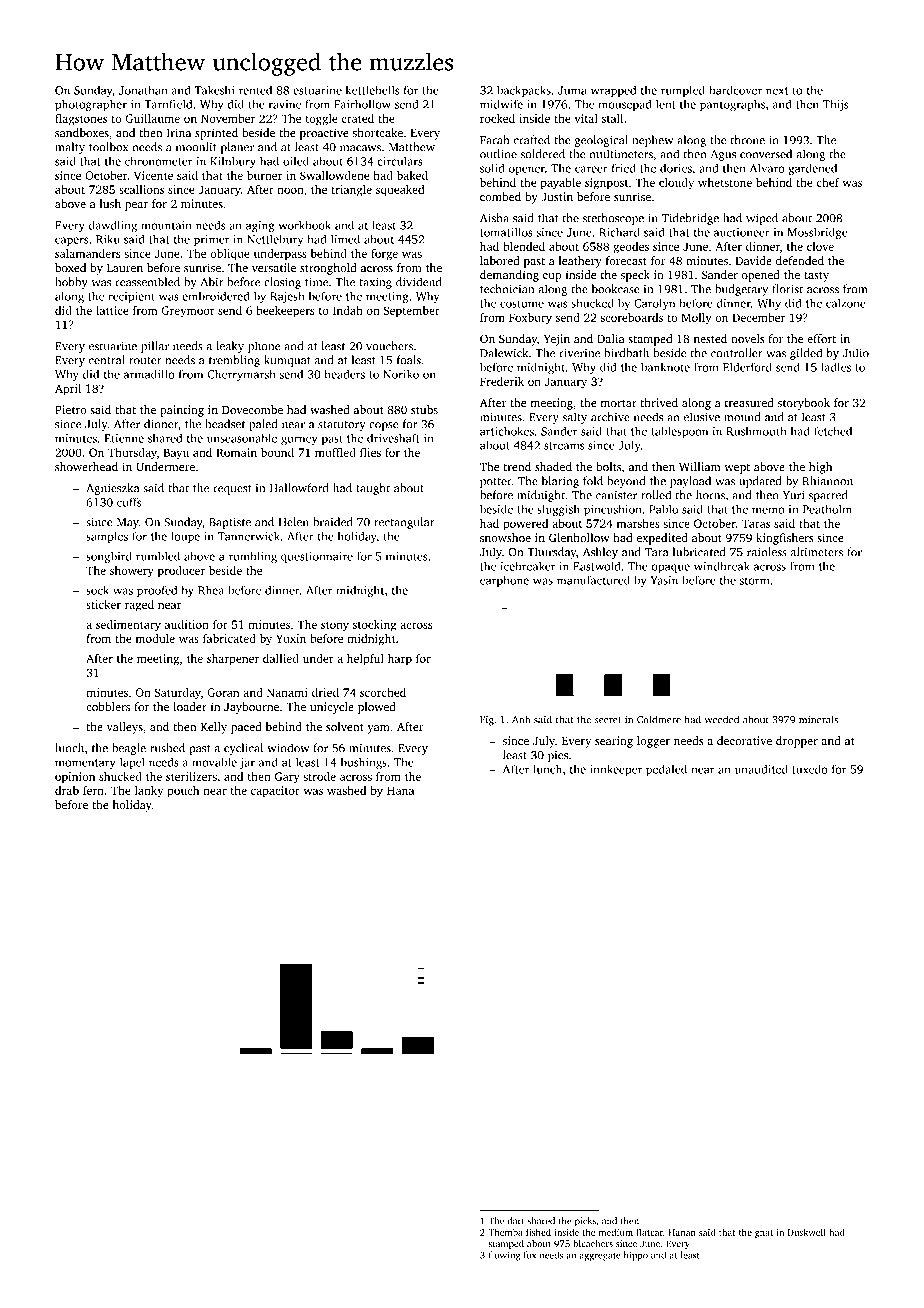 The image size is (924, 1308). Describe the element at coordinates (185, 537) in the screenshot. I see `loupe` at that location.
